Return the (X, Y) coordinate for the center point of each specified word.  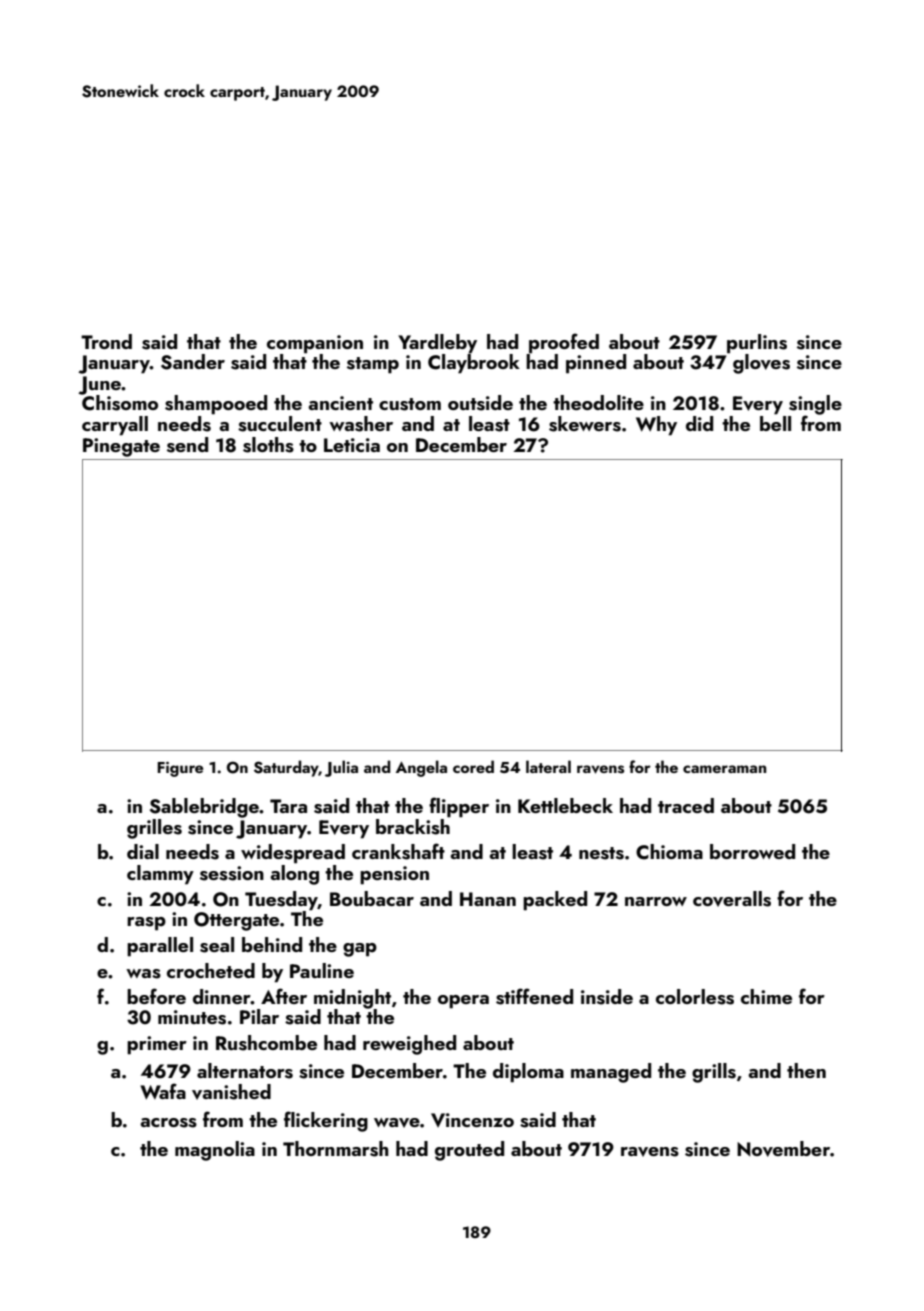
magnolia (215, 1151)
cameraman (724, 769)
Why (656, 426)
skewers (585, 424)
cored (473, 766)
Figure (180, 769)
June (99, 385)
